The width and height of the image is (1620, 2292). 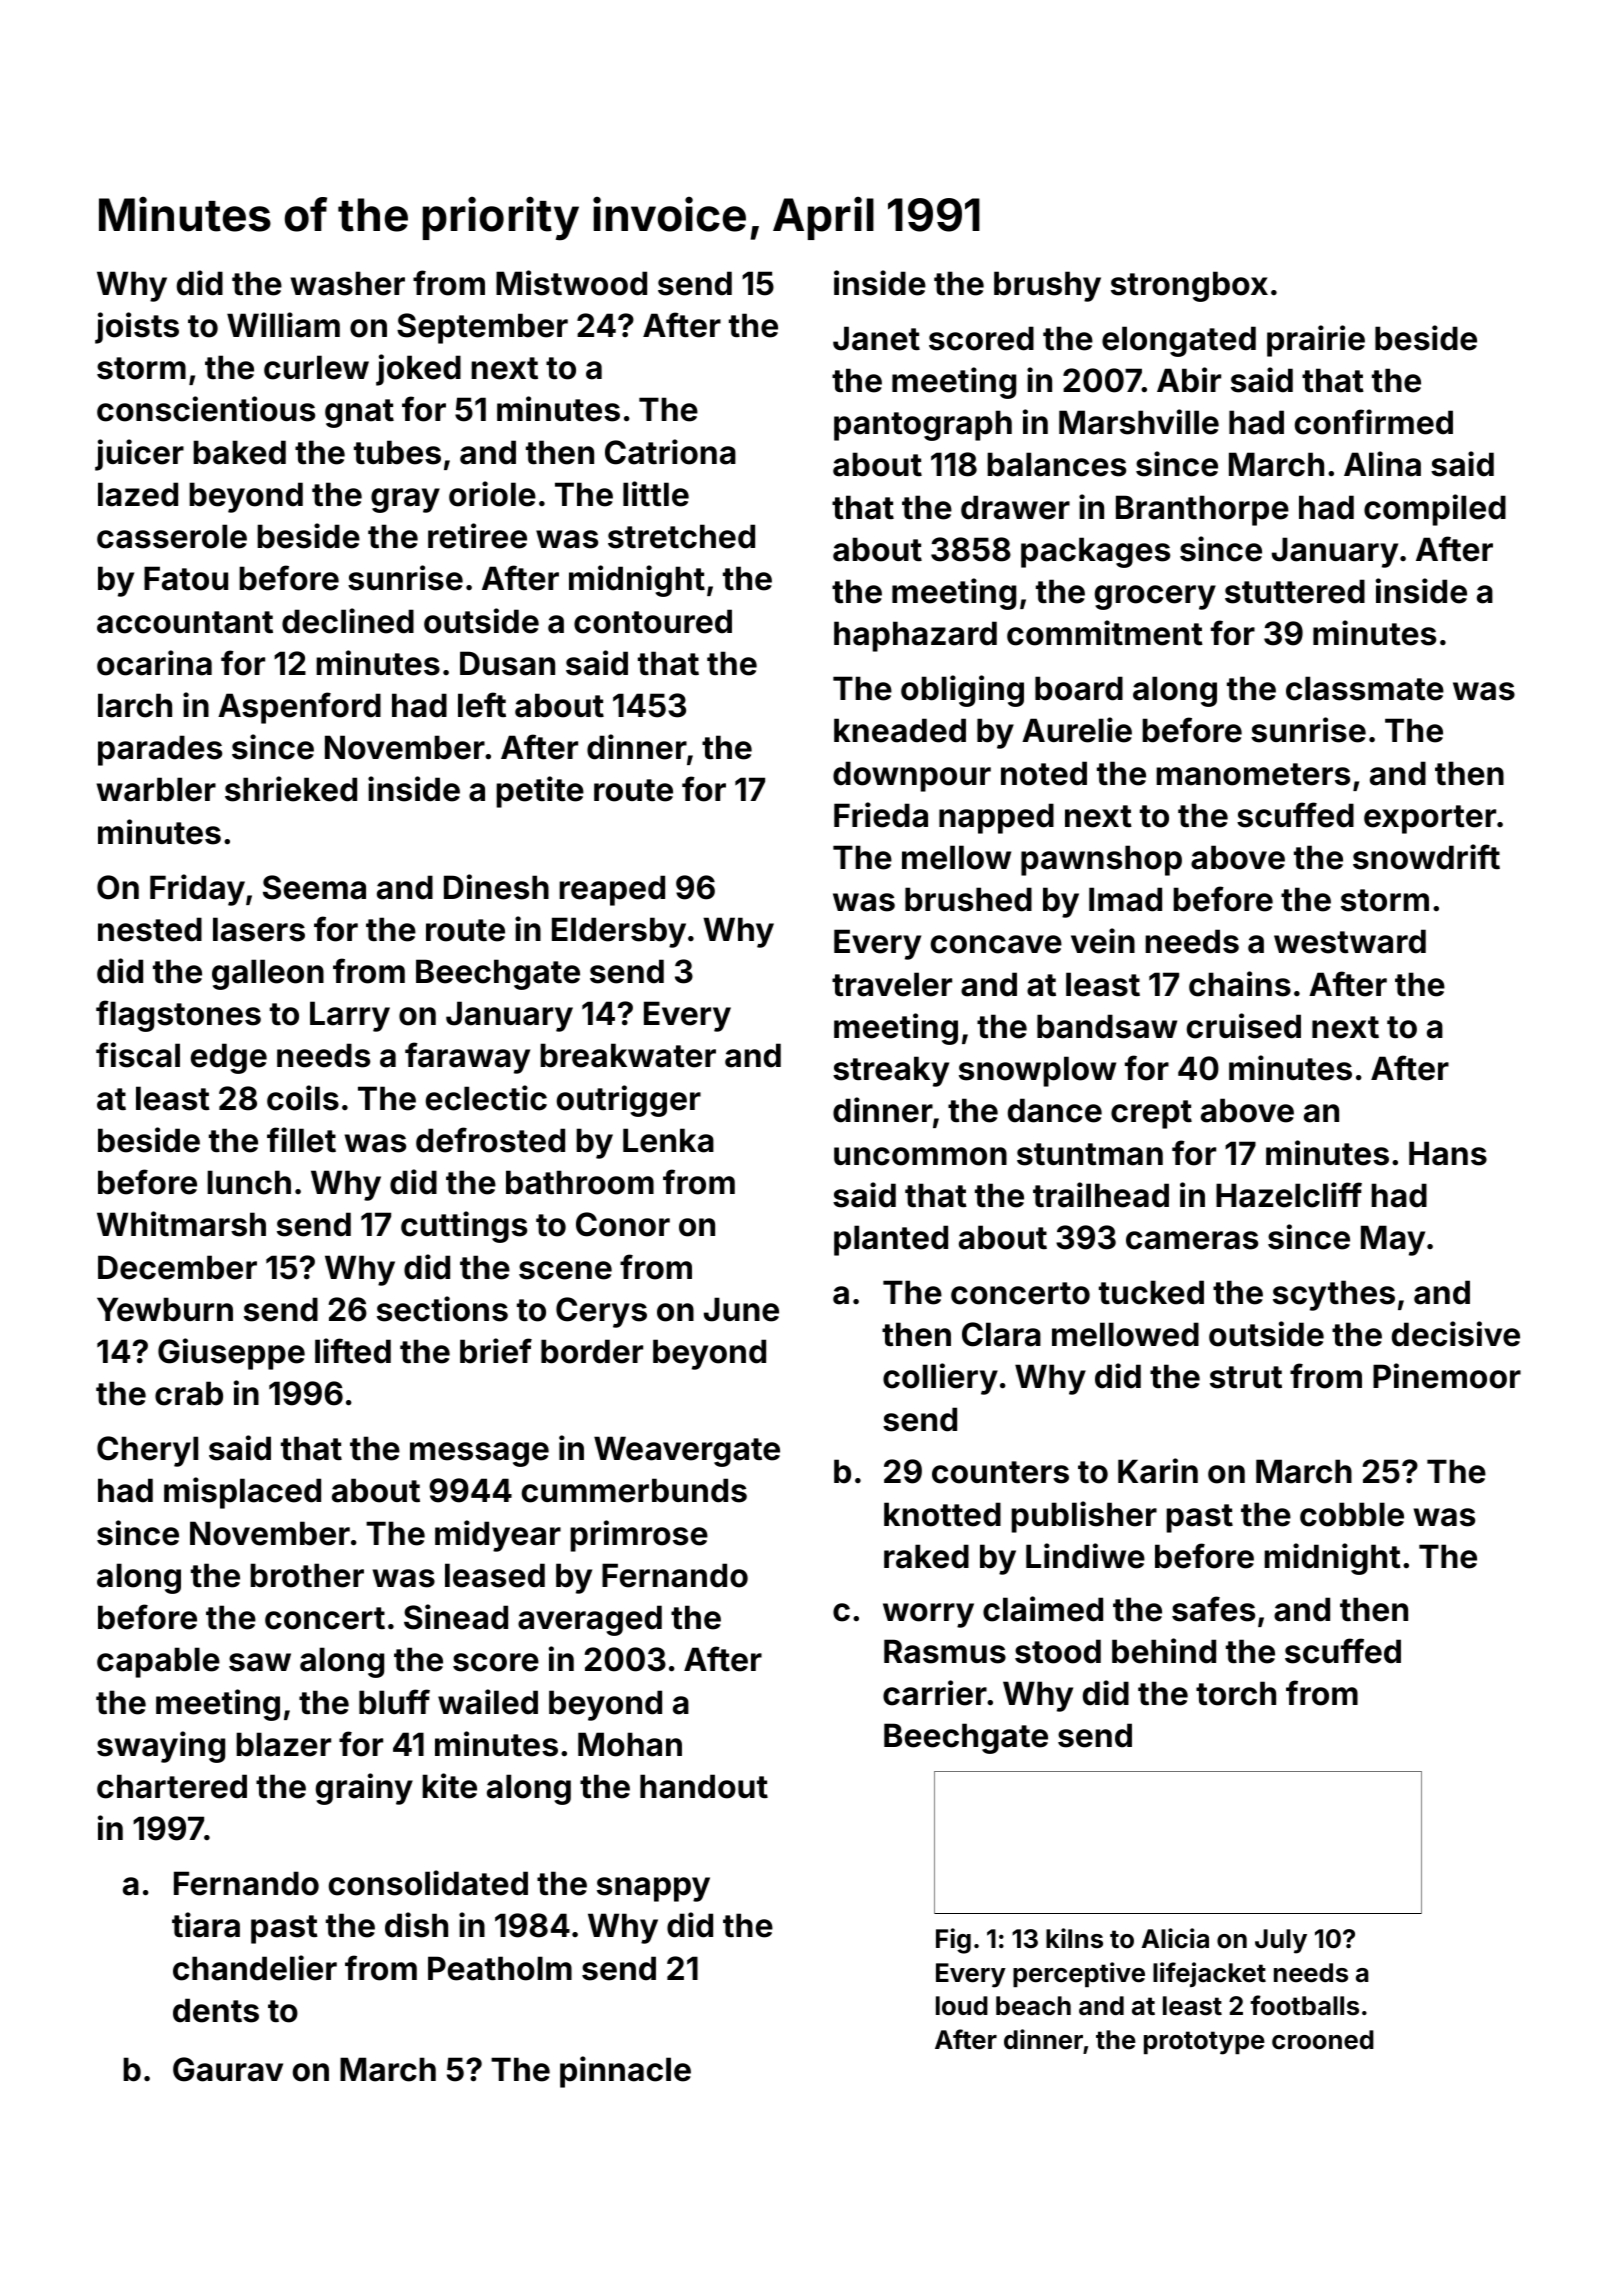 What do you see at coordinates (629, 1101) in the image?
I see `outrigger` at bounding box center [629, 1101].
